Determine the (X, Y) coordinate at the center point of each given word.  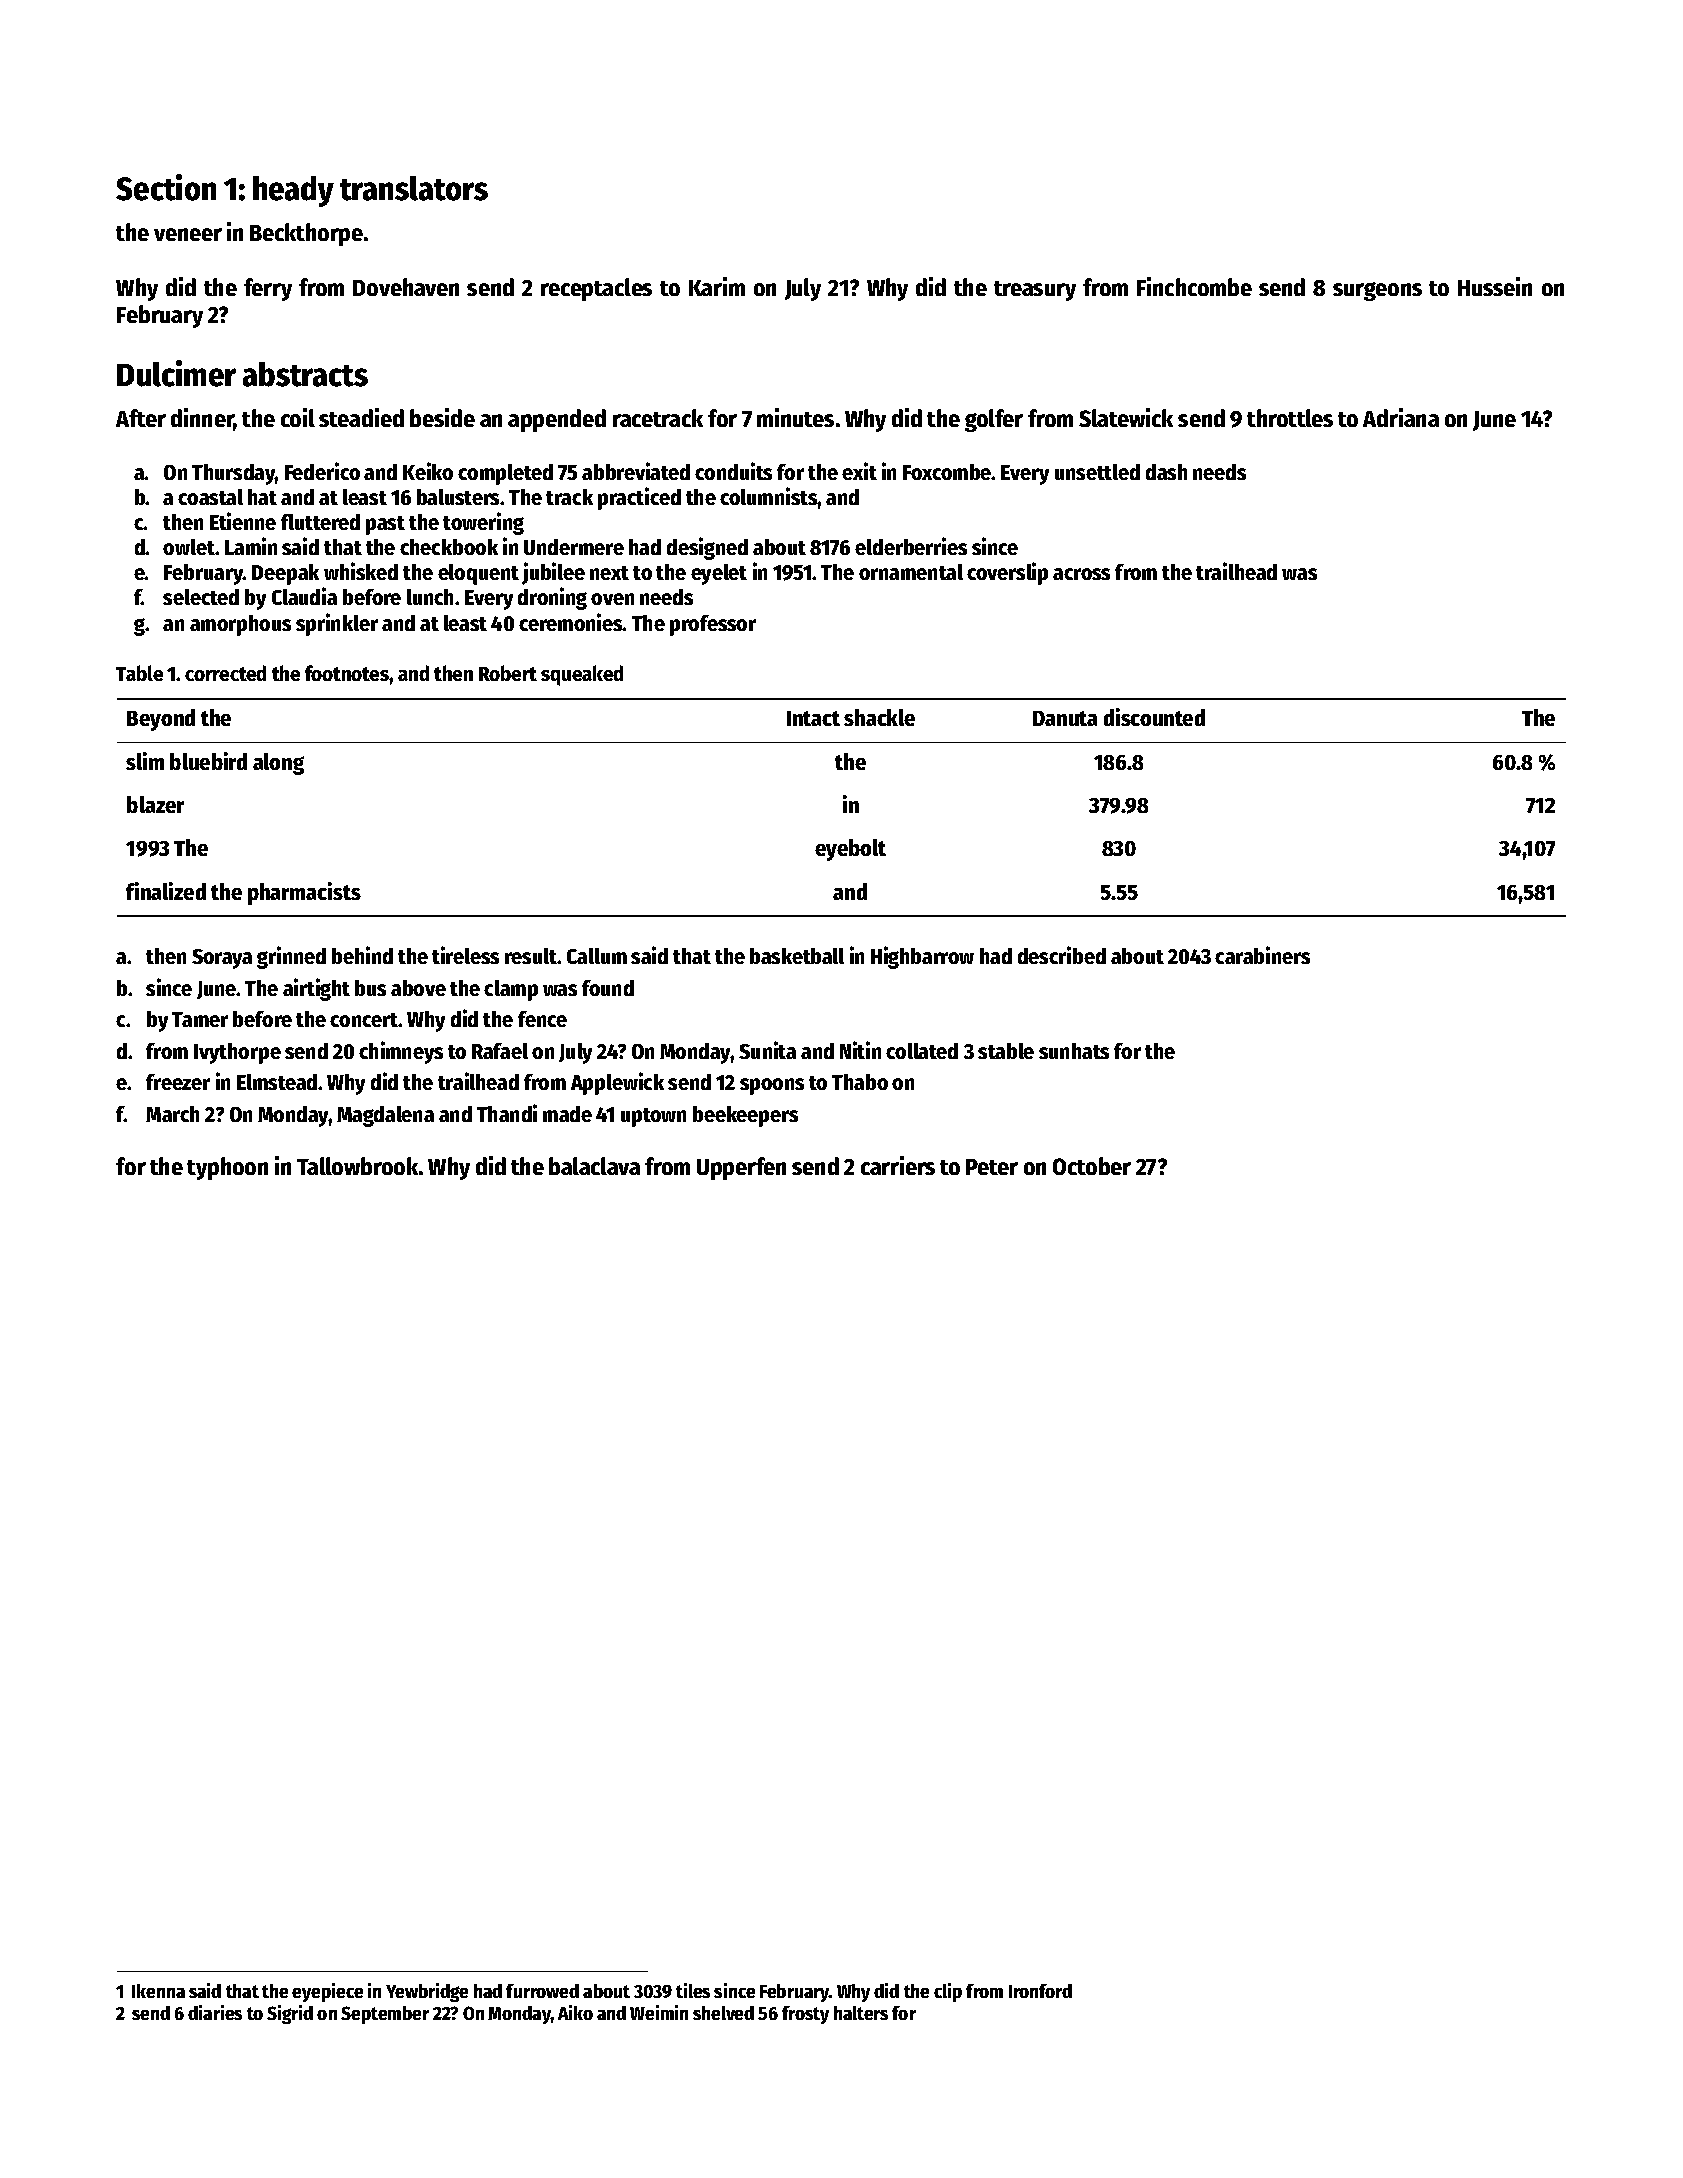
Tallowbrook (357, 1166)
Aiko (575, 2012)
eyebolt (850, 850)
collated (922, 1051)
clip (948, 1992)
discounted (1154, 717)
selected (201, 597)
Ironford (1040, 1991)
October (1092, 1166)
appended (557, 420)
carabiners (1262, 955)
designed (707, 548)
